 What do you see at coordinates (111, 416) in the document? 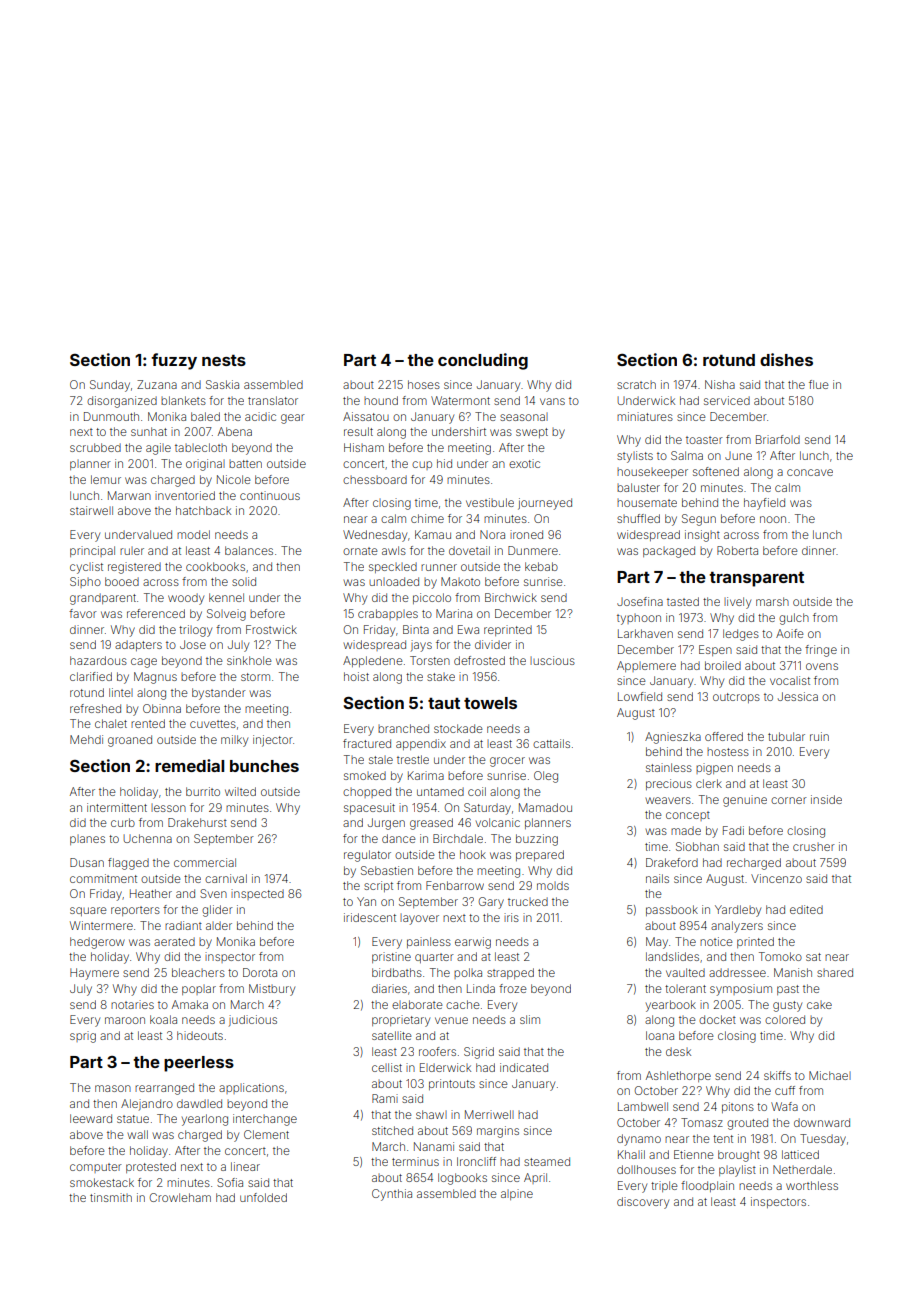
I see `Dunmouth` at bounding box center [111, 416].
